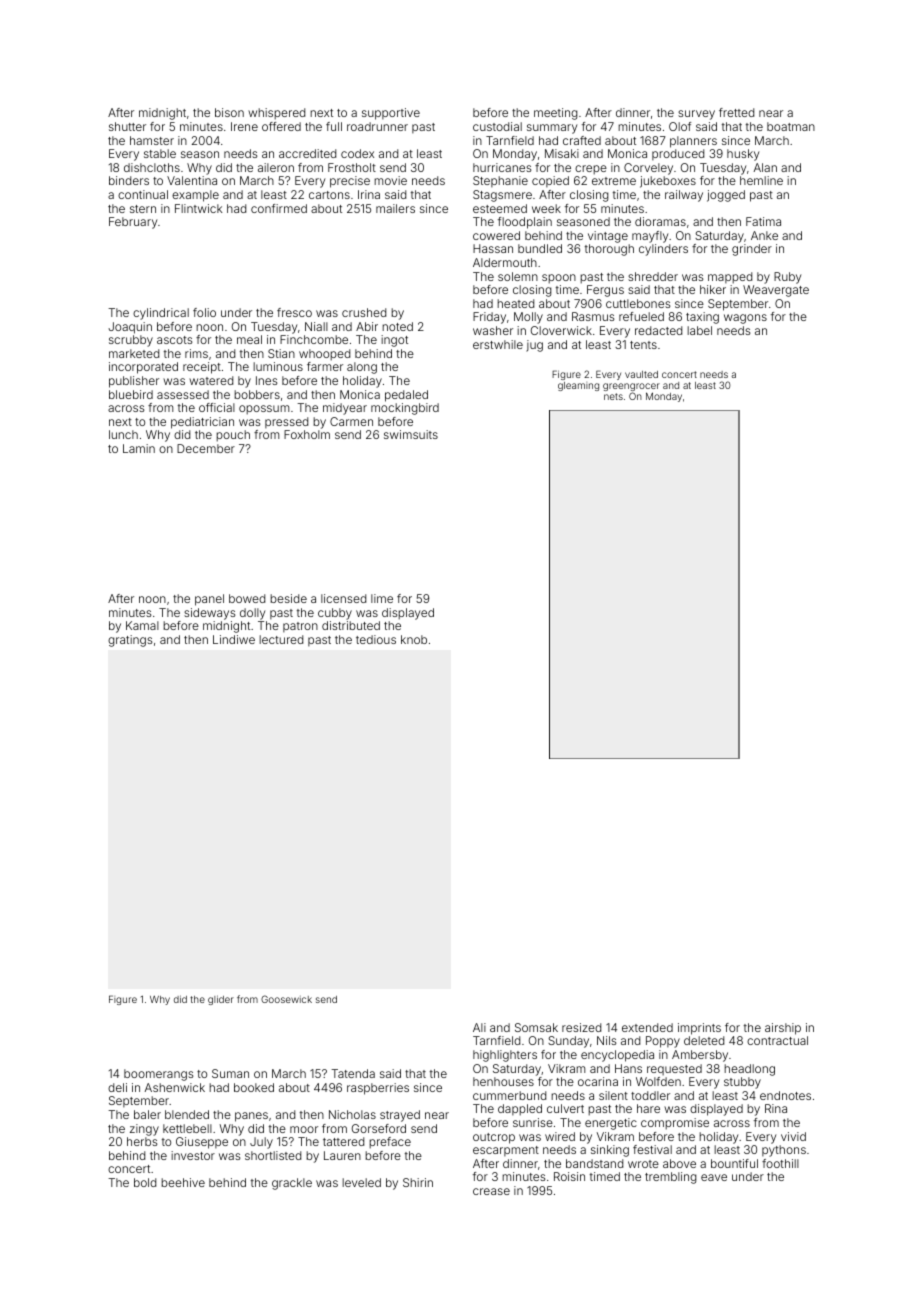  Describe the element at coordinates (376, 639) in the screenshot. I see `tedious` at that location.
